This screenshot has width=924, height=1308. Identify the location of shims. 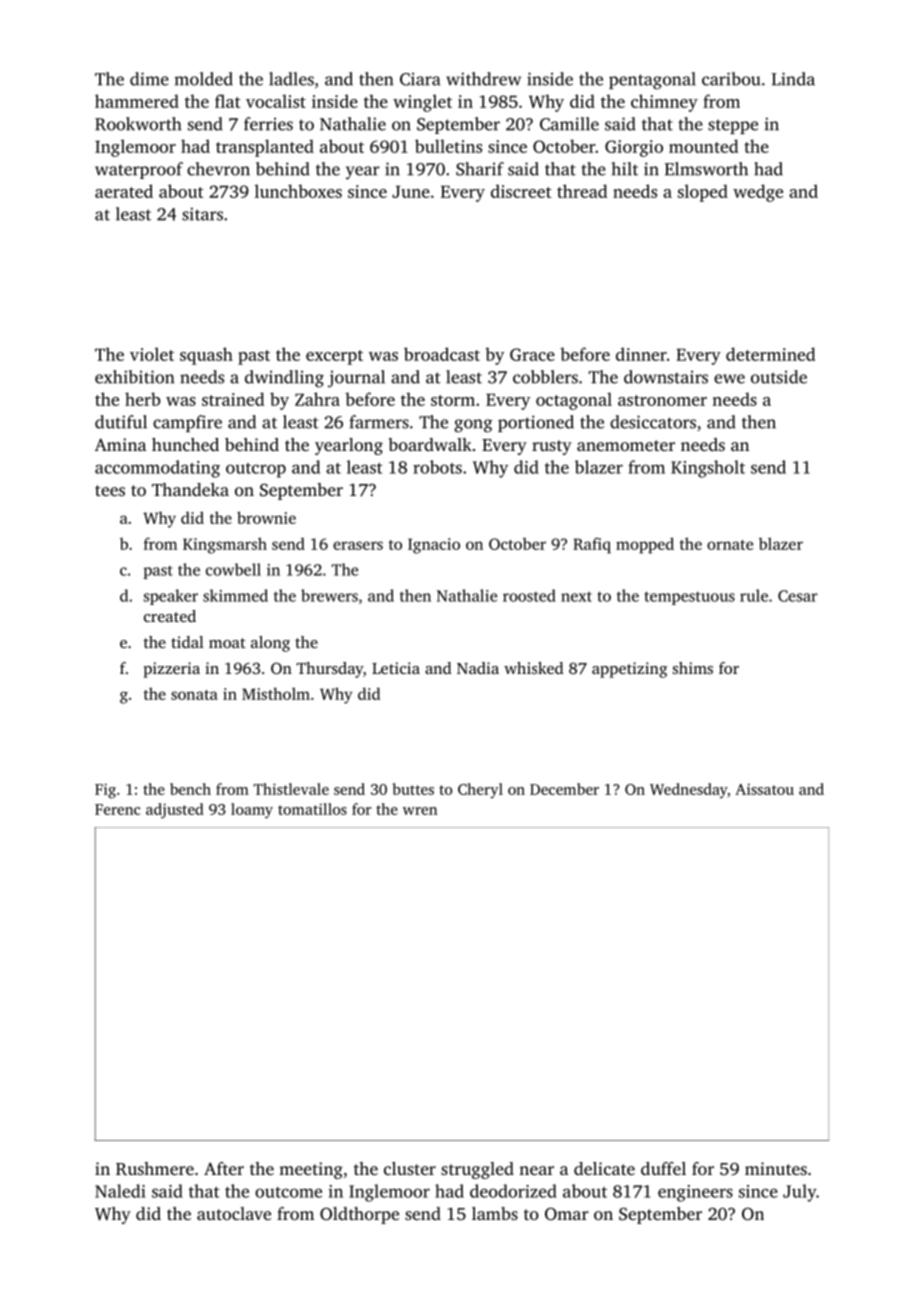
(693, 668).
